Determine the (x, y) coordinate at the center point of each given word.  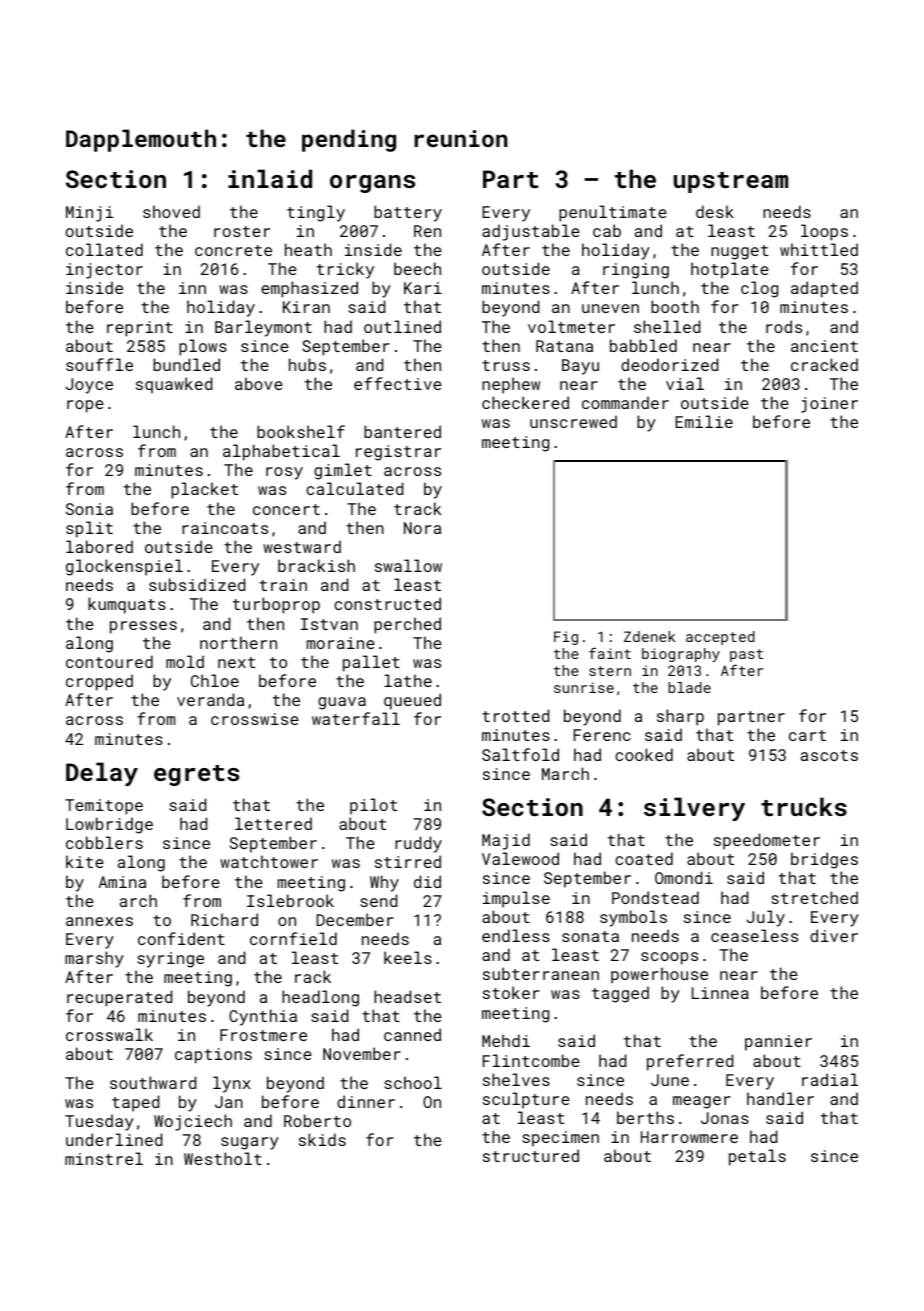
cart (807, 735)
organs (372, 184)
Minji (89, 214)
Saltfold (520, 754)
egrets (196, 775)
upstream (731, 182)
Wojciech (193, 1122)
